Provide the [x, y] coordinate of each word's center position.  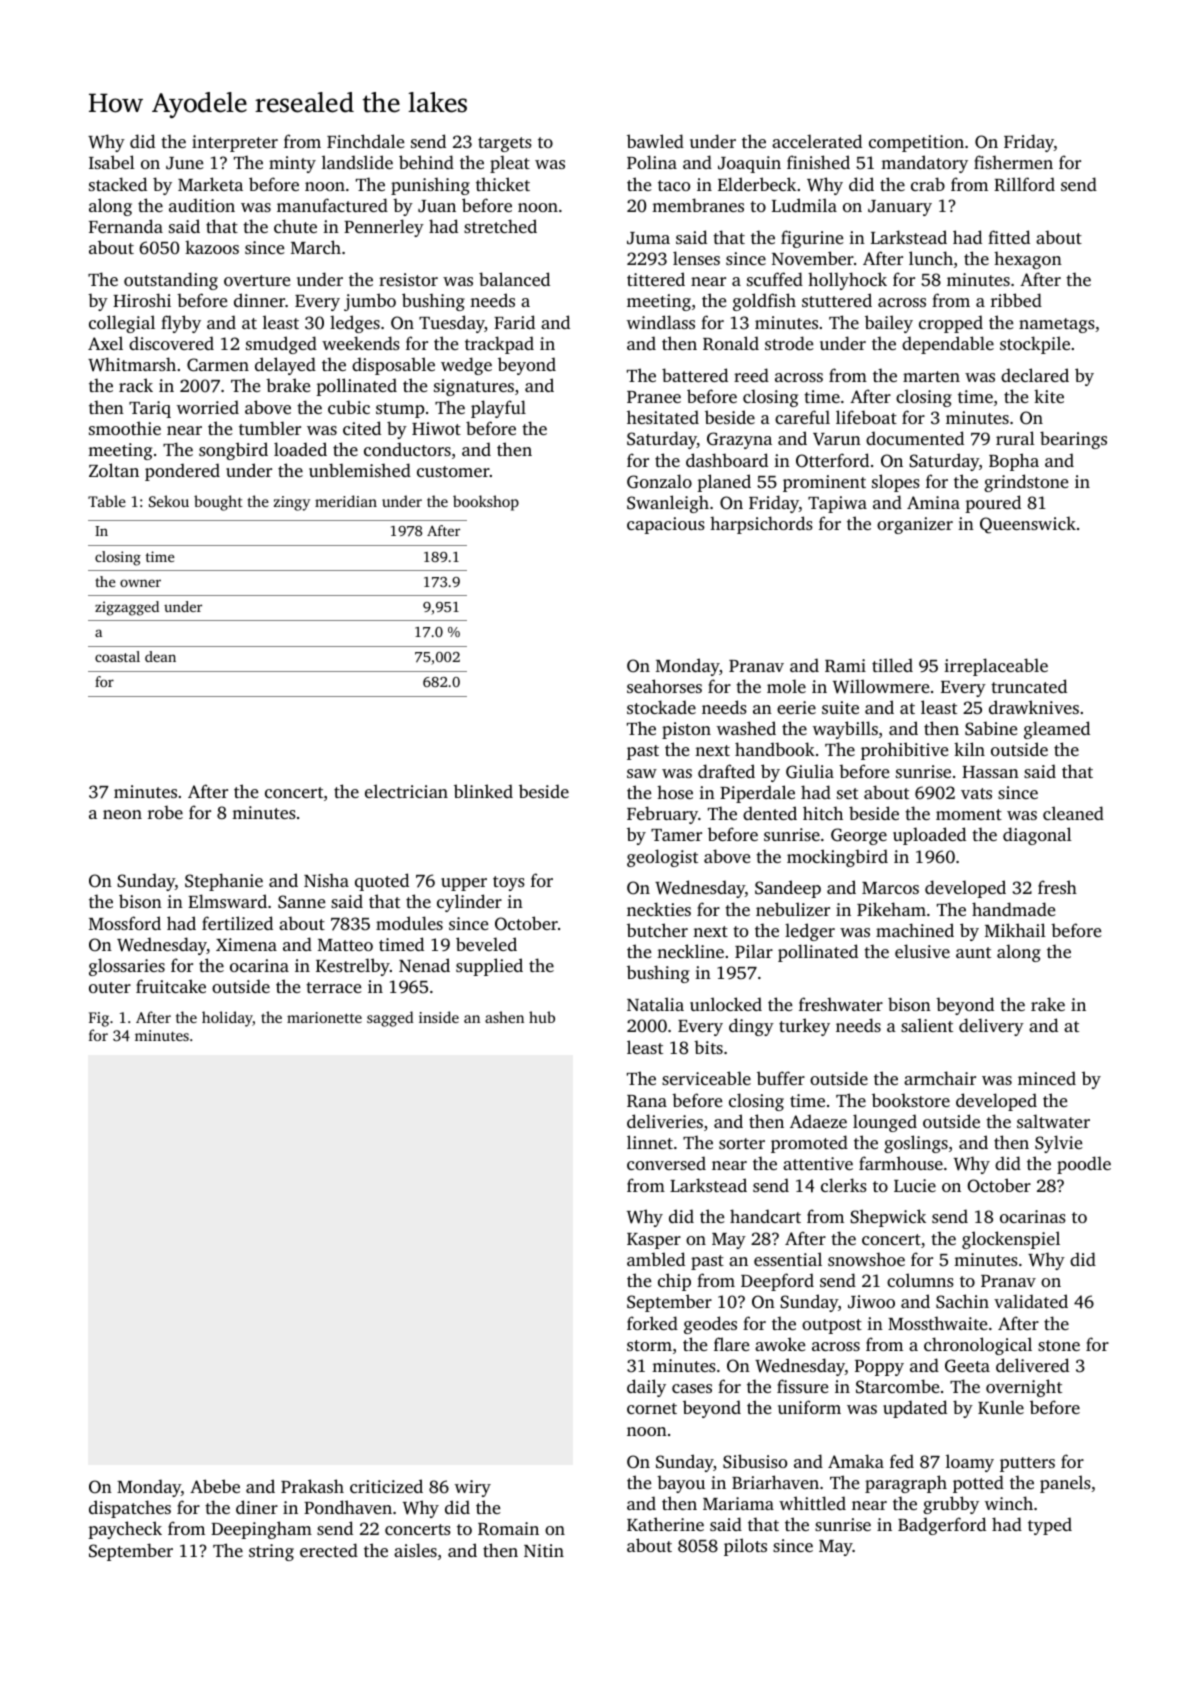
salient [927, 1025]
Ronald [731, 343]
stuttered [837, 300]
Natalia [655, 1004]
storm [649, 1345]
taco [674, 185]
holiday [227, 1019]
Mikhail [1015, 930]
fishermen [1013, 162]
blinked [483, 791]
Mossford [125, 923]
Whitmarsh [132, 364]
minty [292, 164]
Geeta [967, 1366]
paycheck [125, 1530]
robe [165, 812]
